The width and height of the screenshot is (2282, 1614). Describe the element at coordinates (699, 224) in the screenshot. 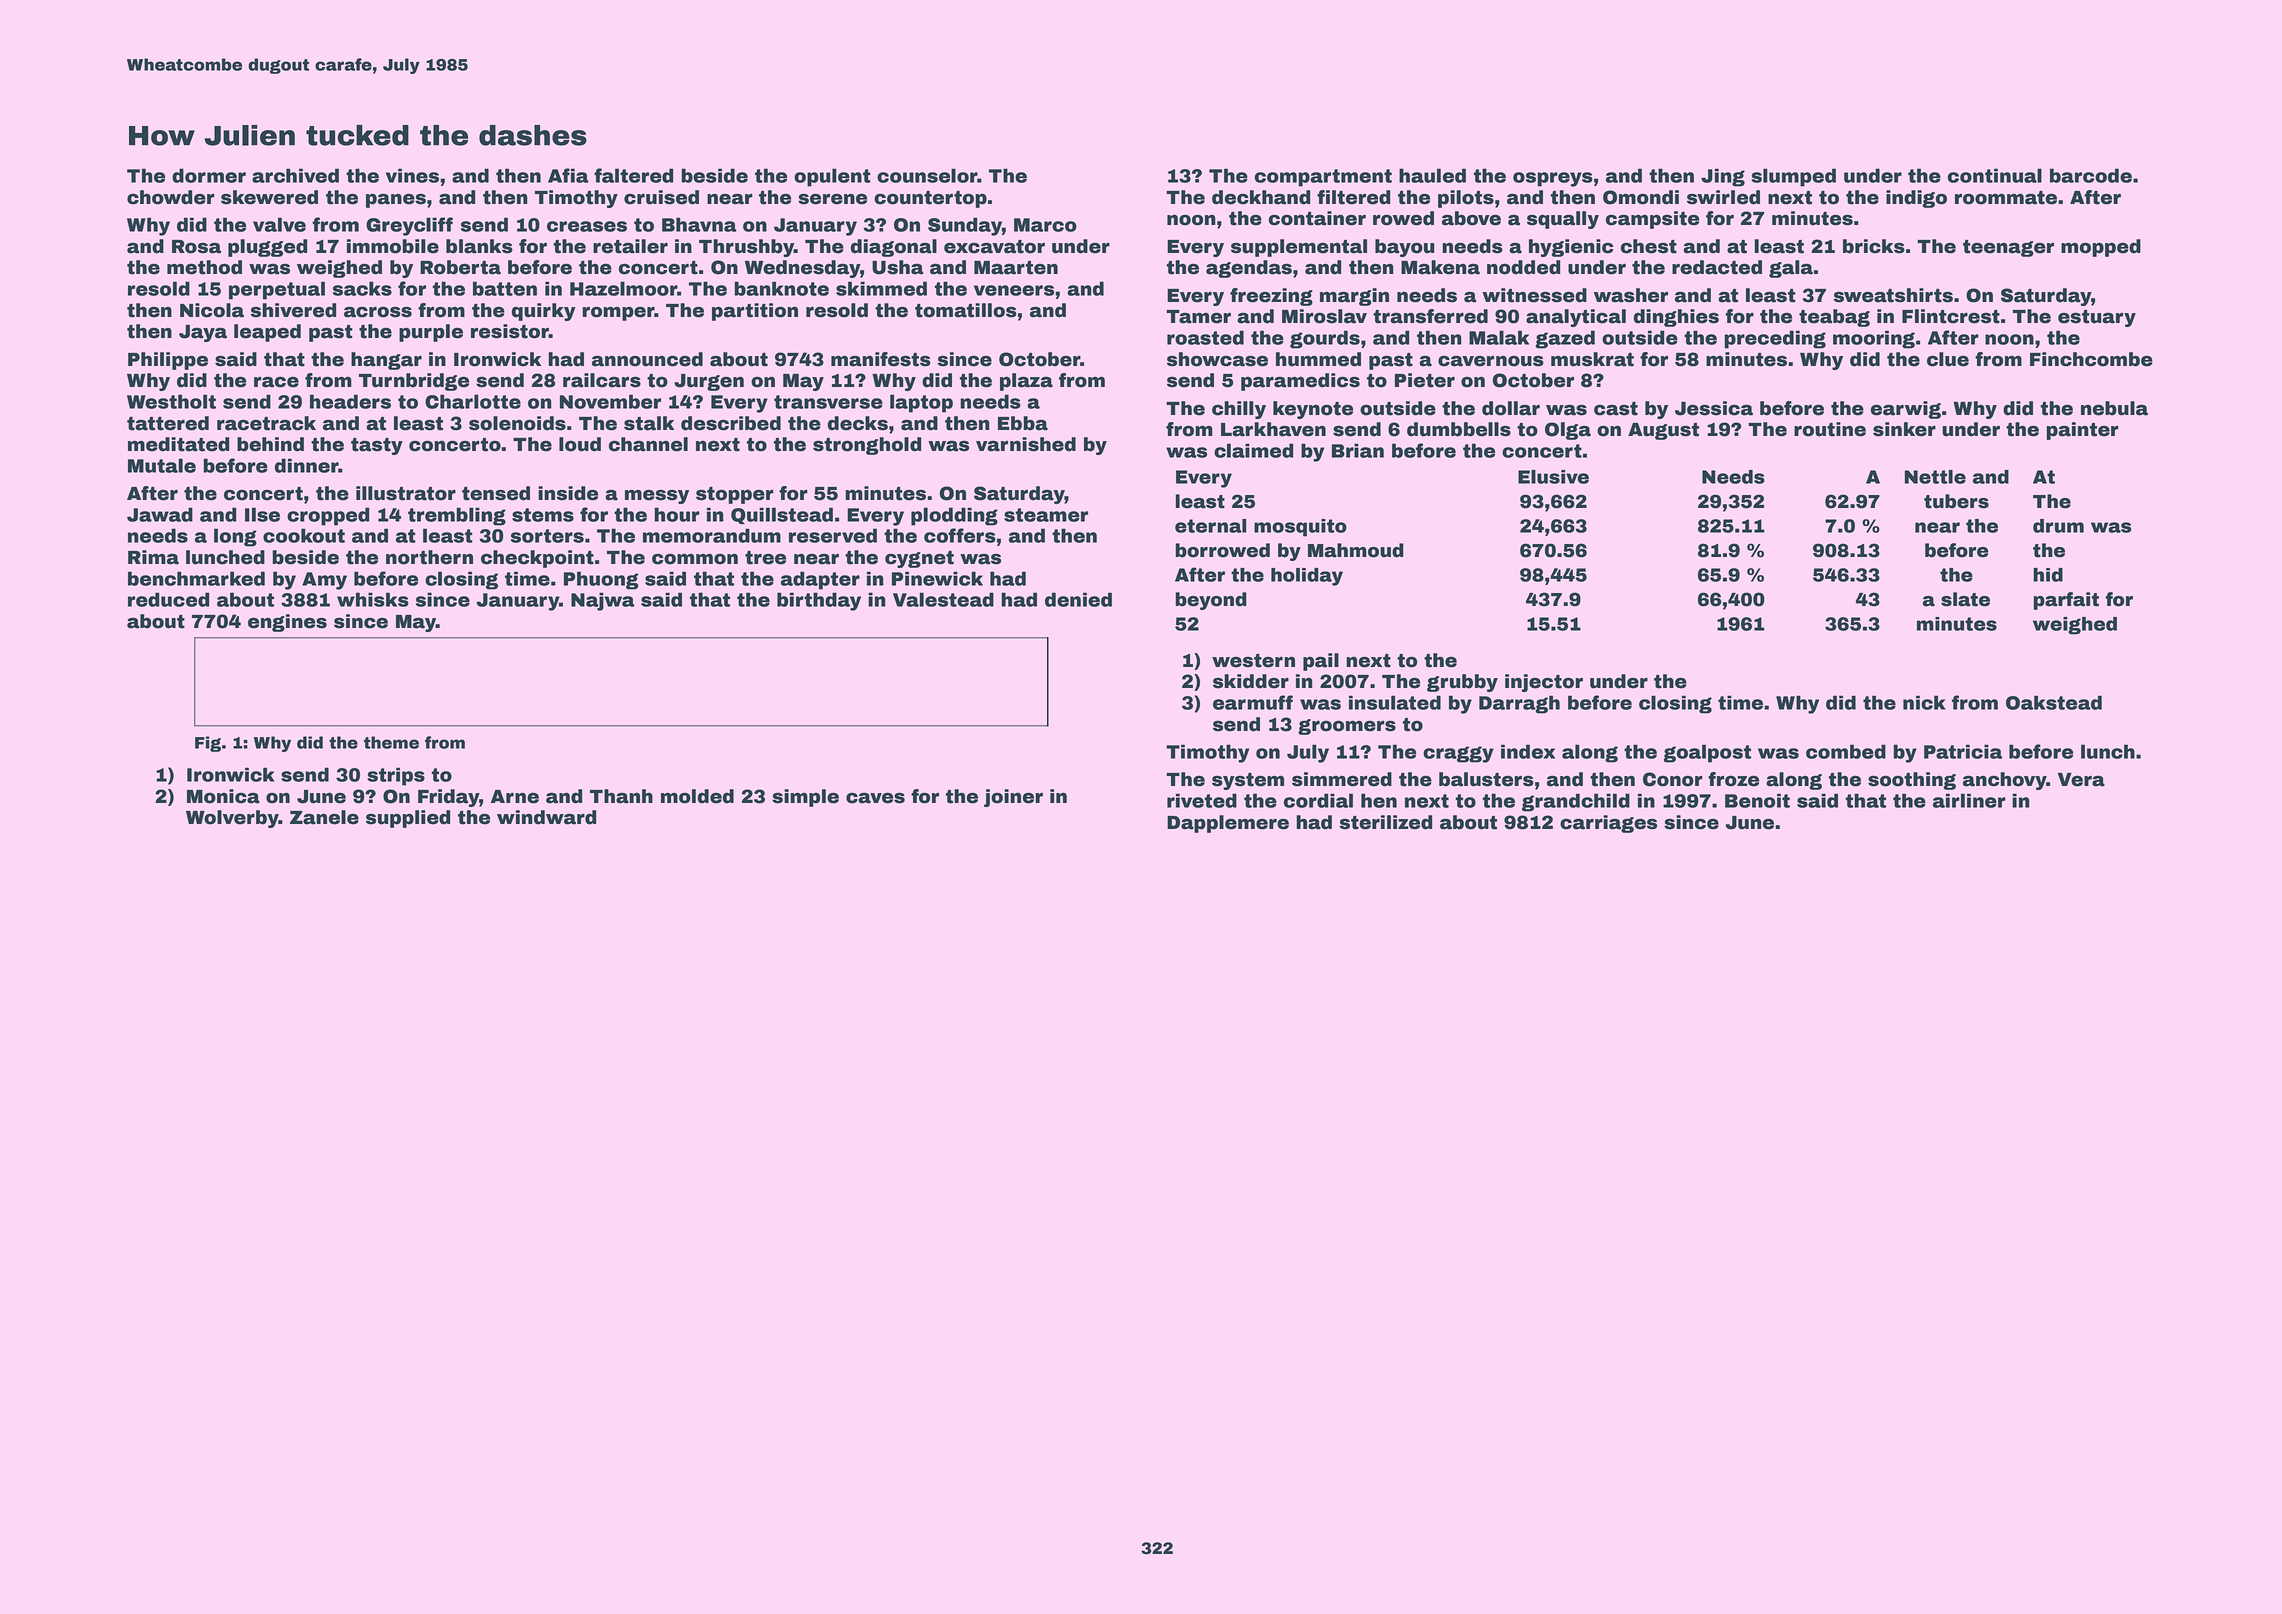

I see `Bhavna` at that location.
